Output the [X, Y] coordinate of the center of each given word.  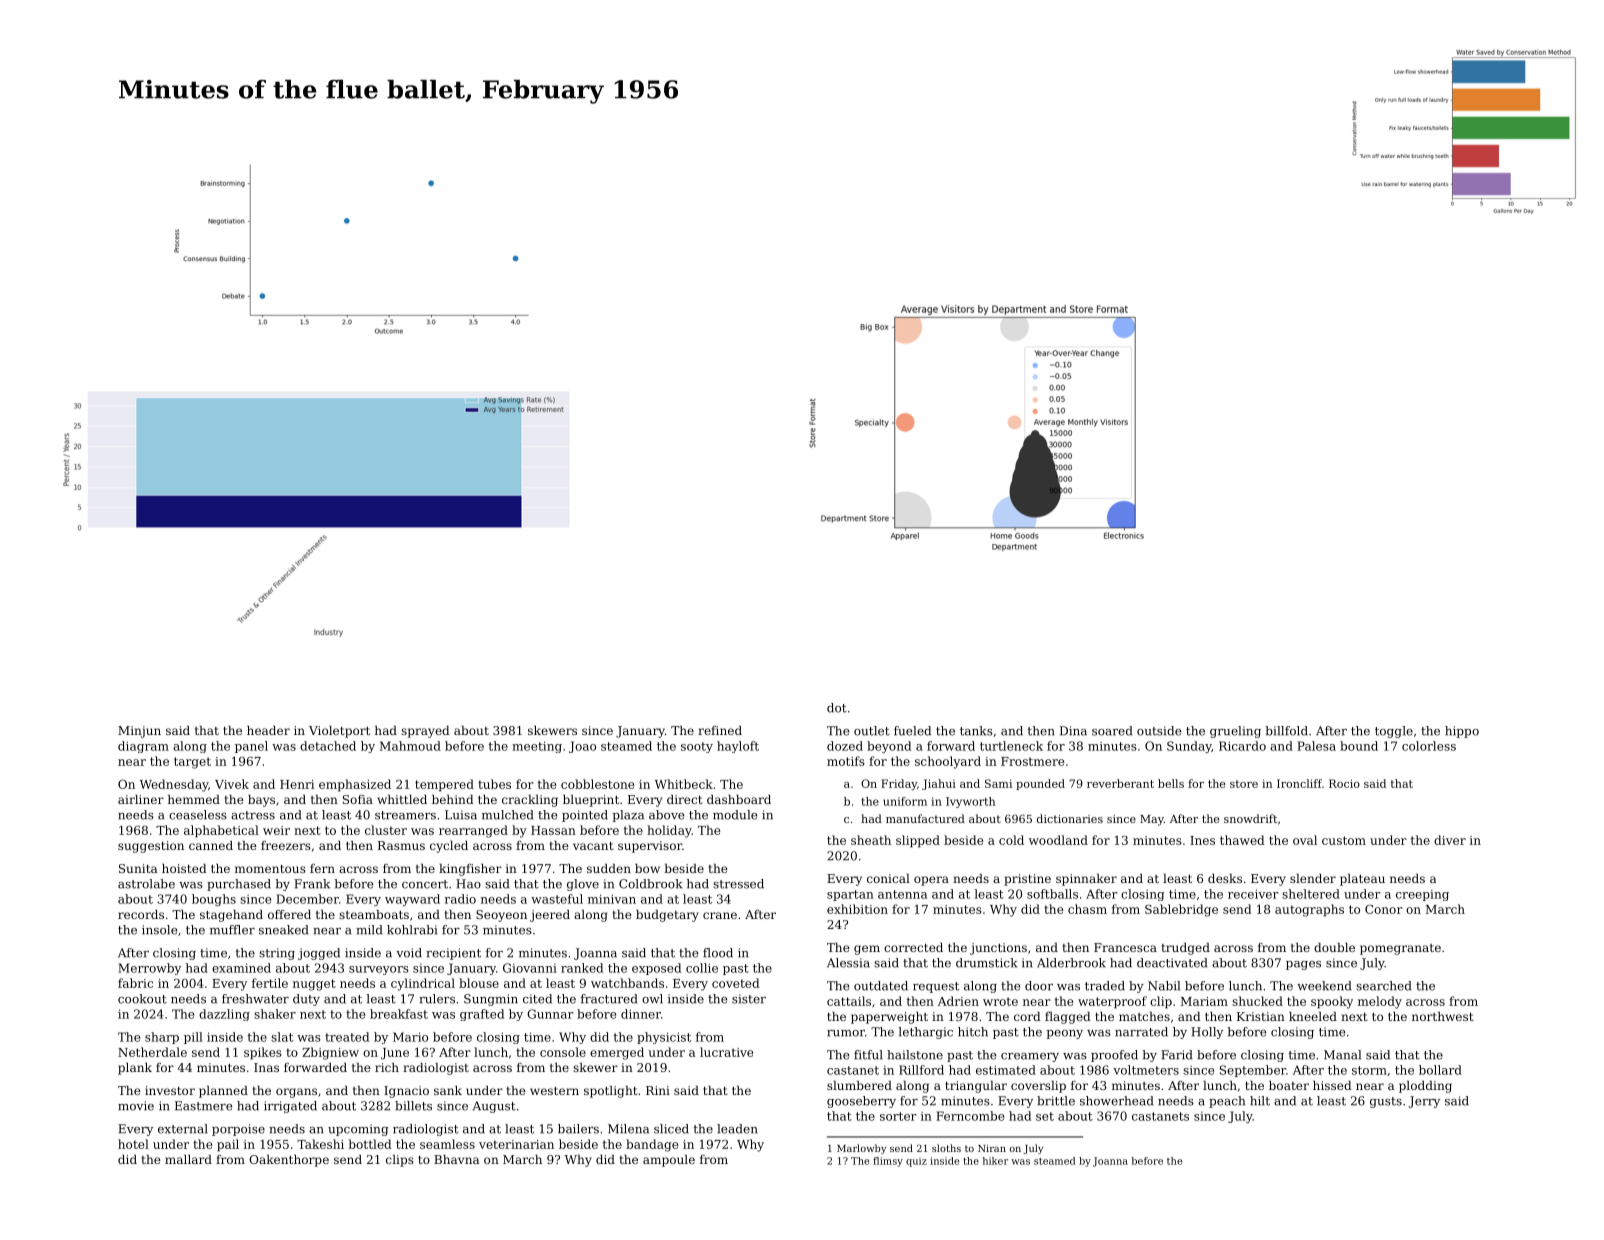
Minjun [139, 732]
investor [170, 1090]
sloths [946, 1148]
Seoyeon [501, 916]
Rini [658, 1090]
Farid [1177, 1055]
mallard [188, 1159]
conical [888, 878]
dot [837, 708]
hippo [1462, 732]
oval [1305, 840]
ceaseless [198, 815]
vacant [593, 846]
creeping [1422, 895]
